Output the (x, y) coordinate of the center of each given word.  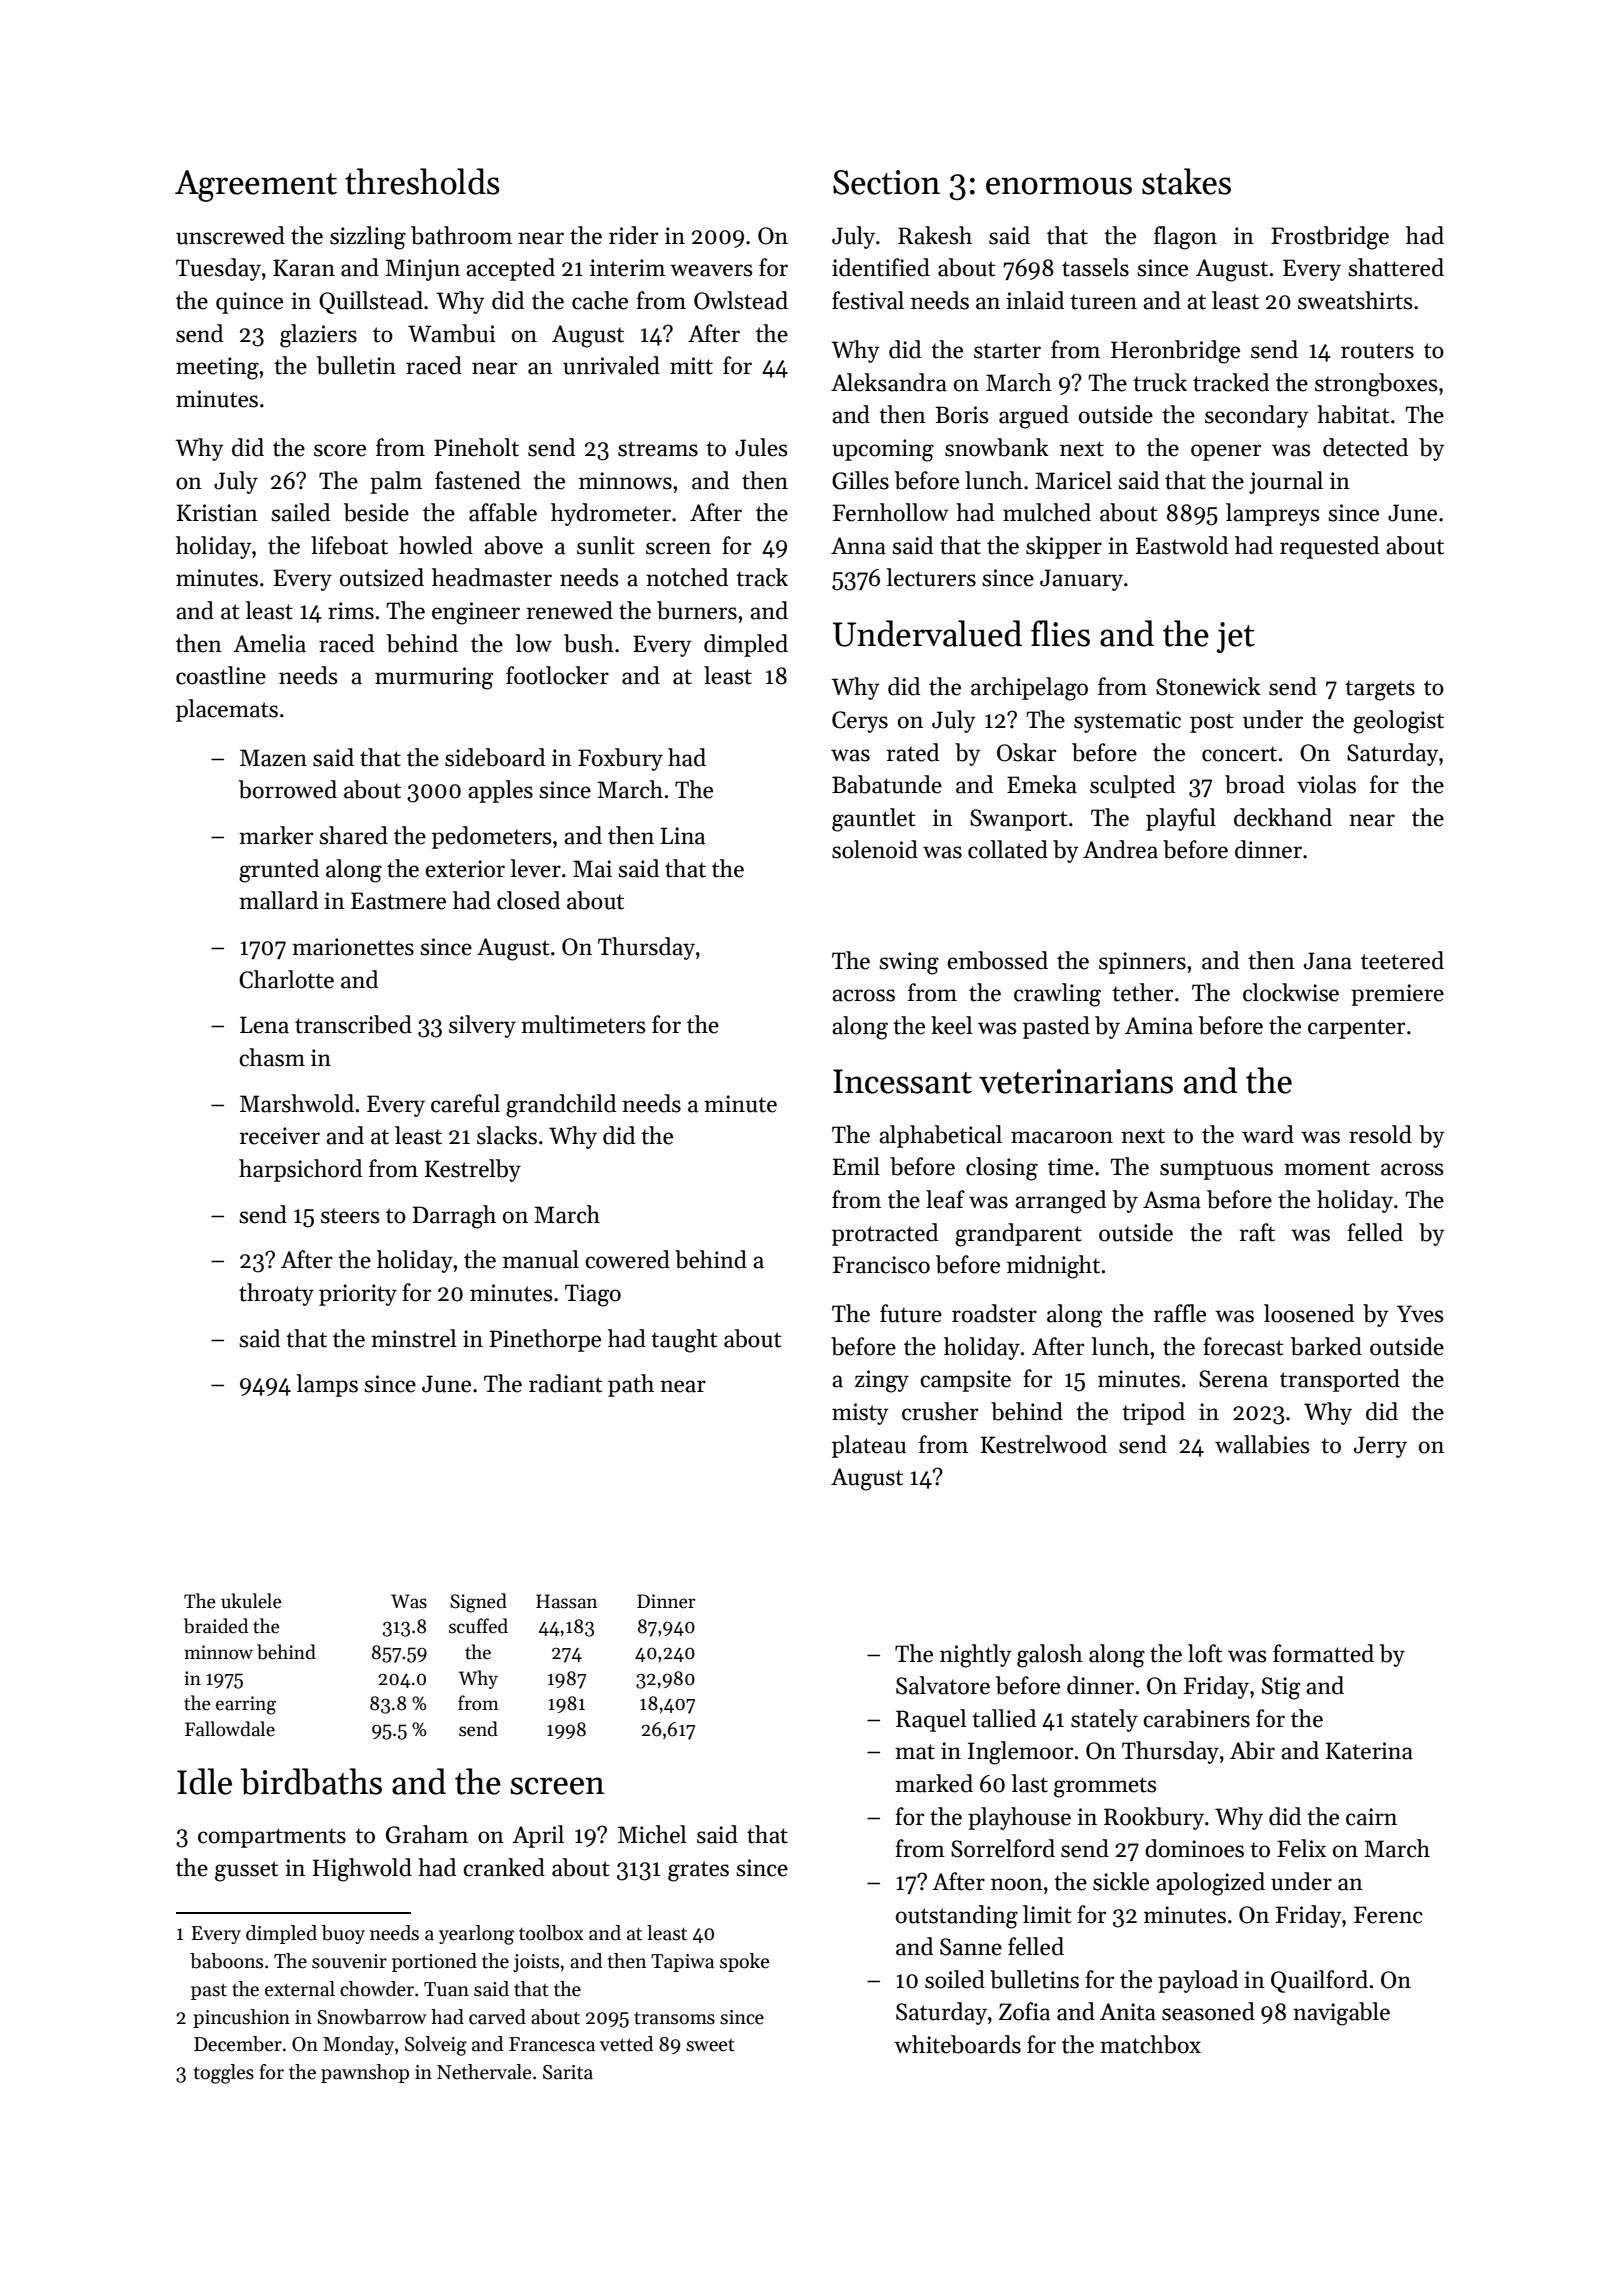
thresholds (422, 181)
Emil (856, 1166)
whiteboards (957, 2044)
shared (353, 835)
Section (886, 182)
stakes (1186, 181)
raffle (1180, 1313)
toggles (224, 2074)
